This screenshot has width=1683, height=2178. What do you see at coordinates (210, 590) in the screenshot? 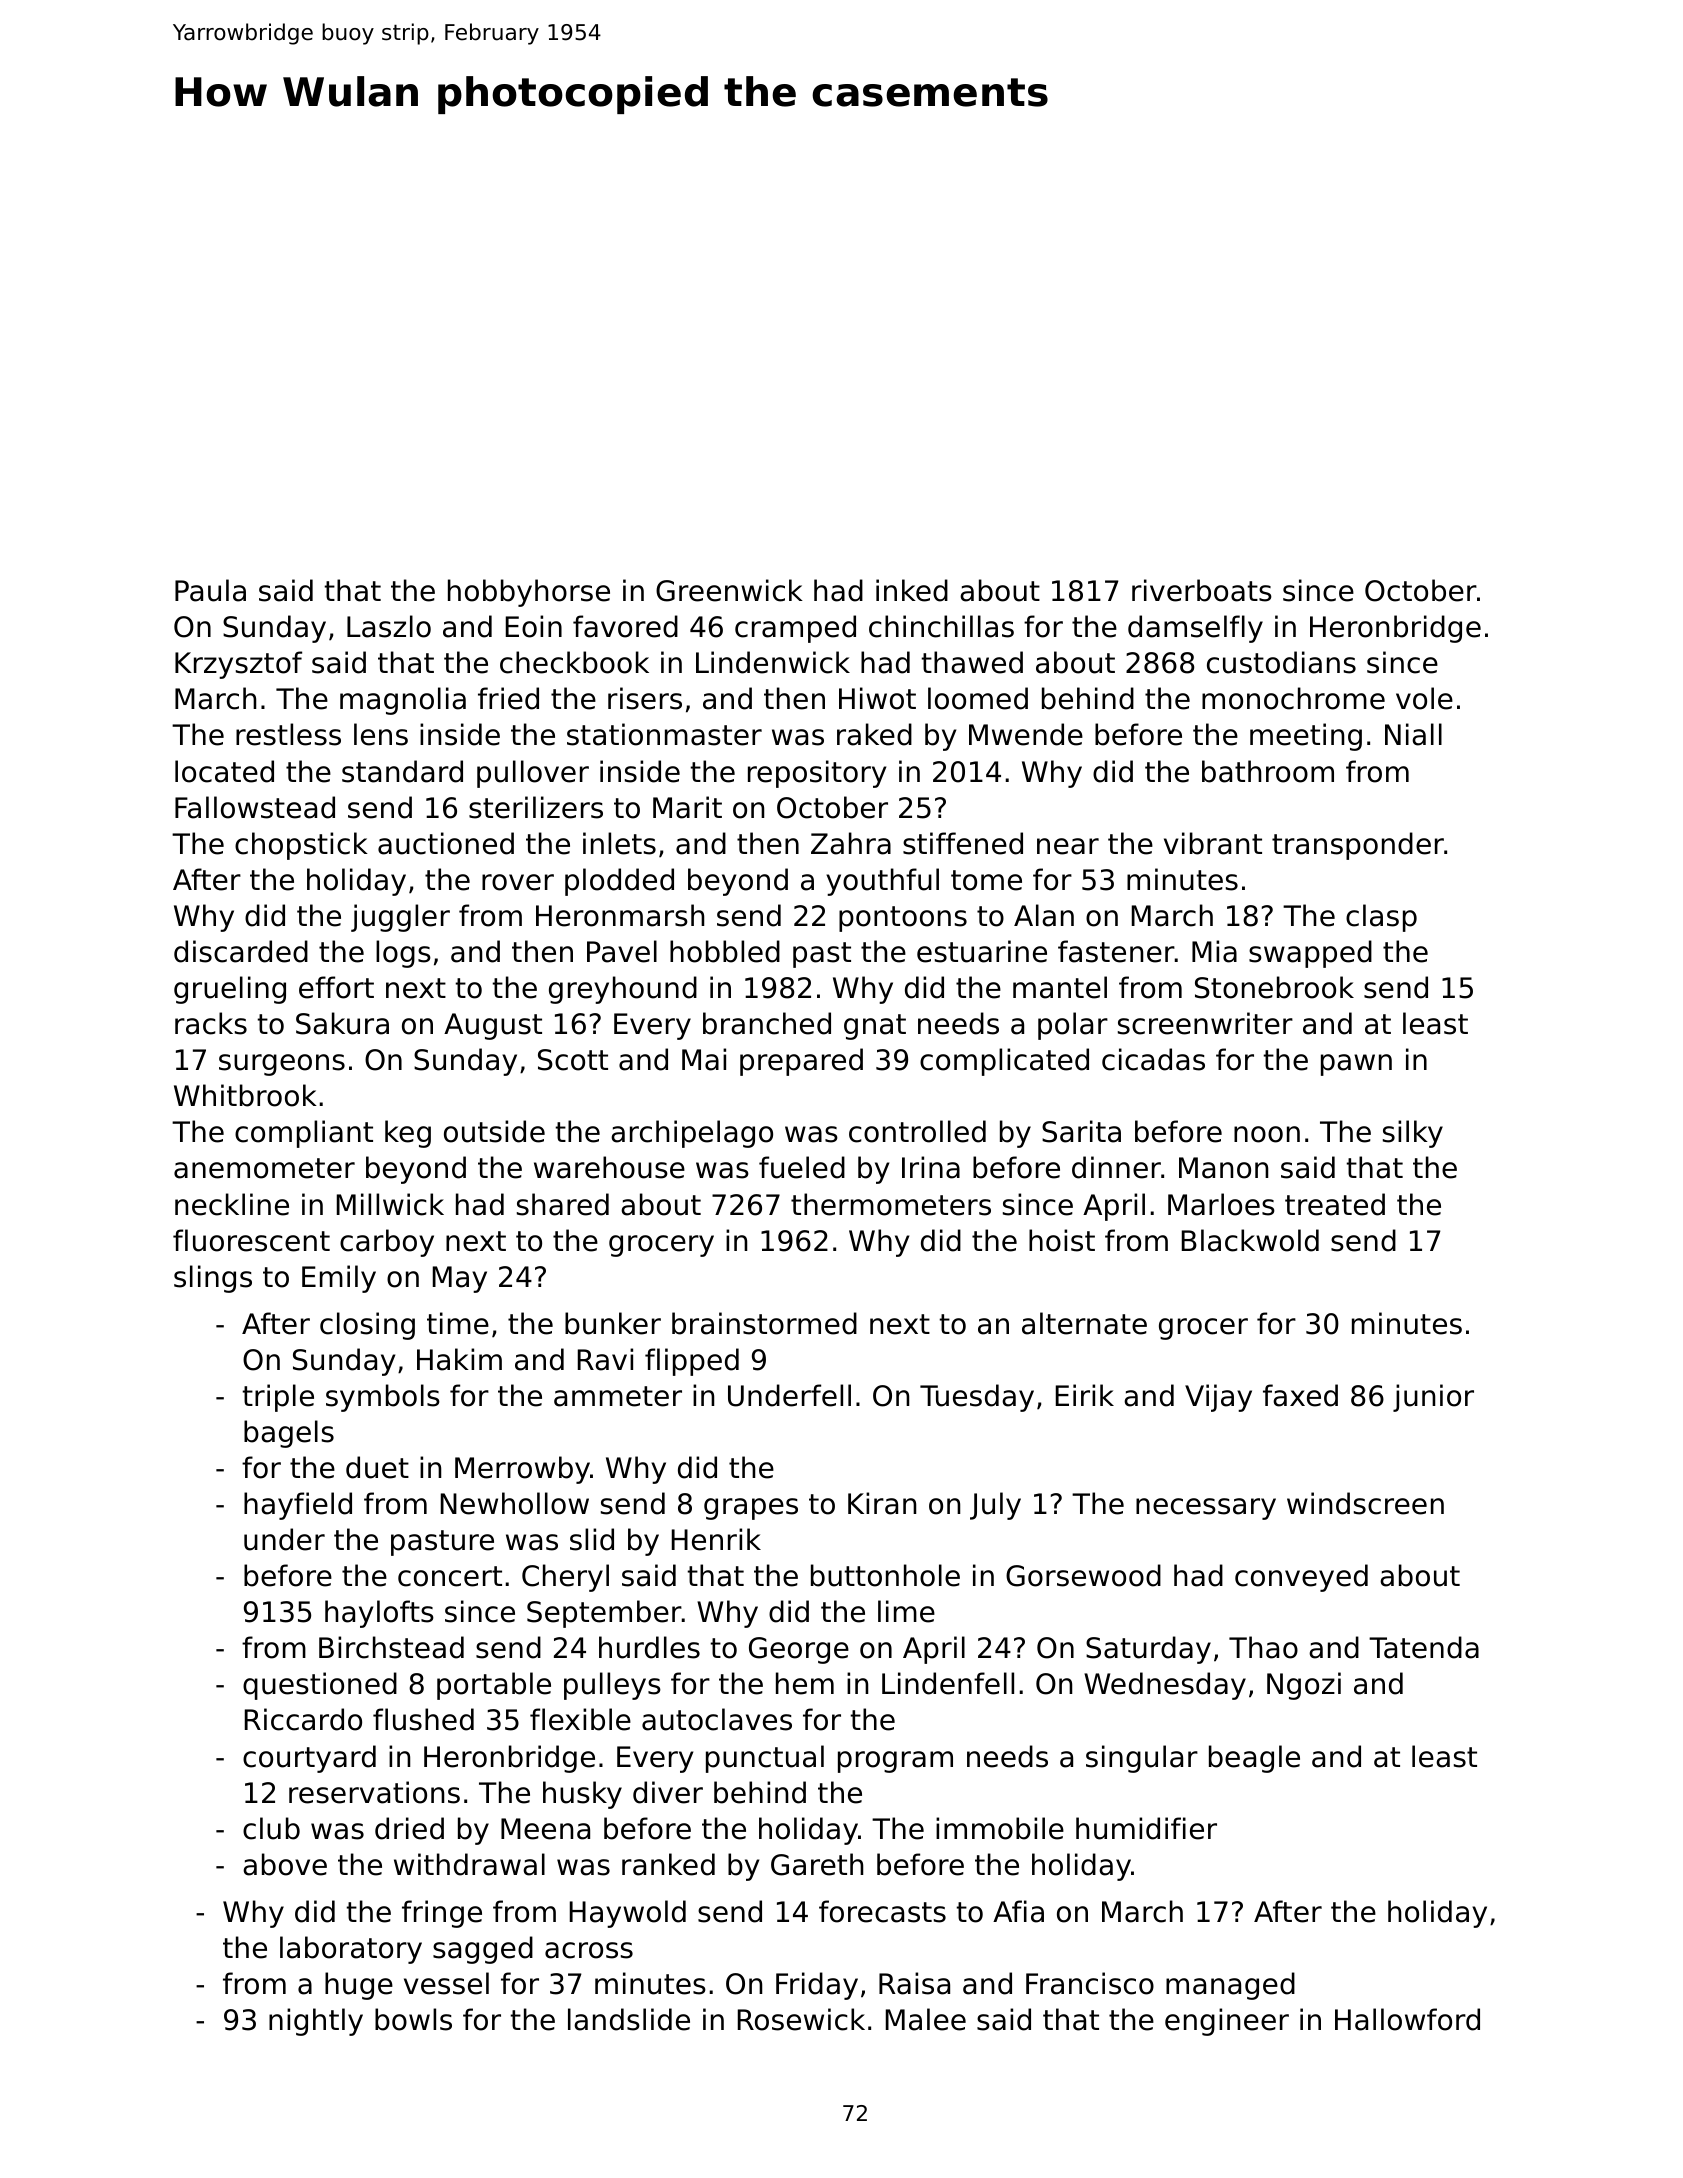
I see `Paula` at bounding box center [210, 590].
